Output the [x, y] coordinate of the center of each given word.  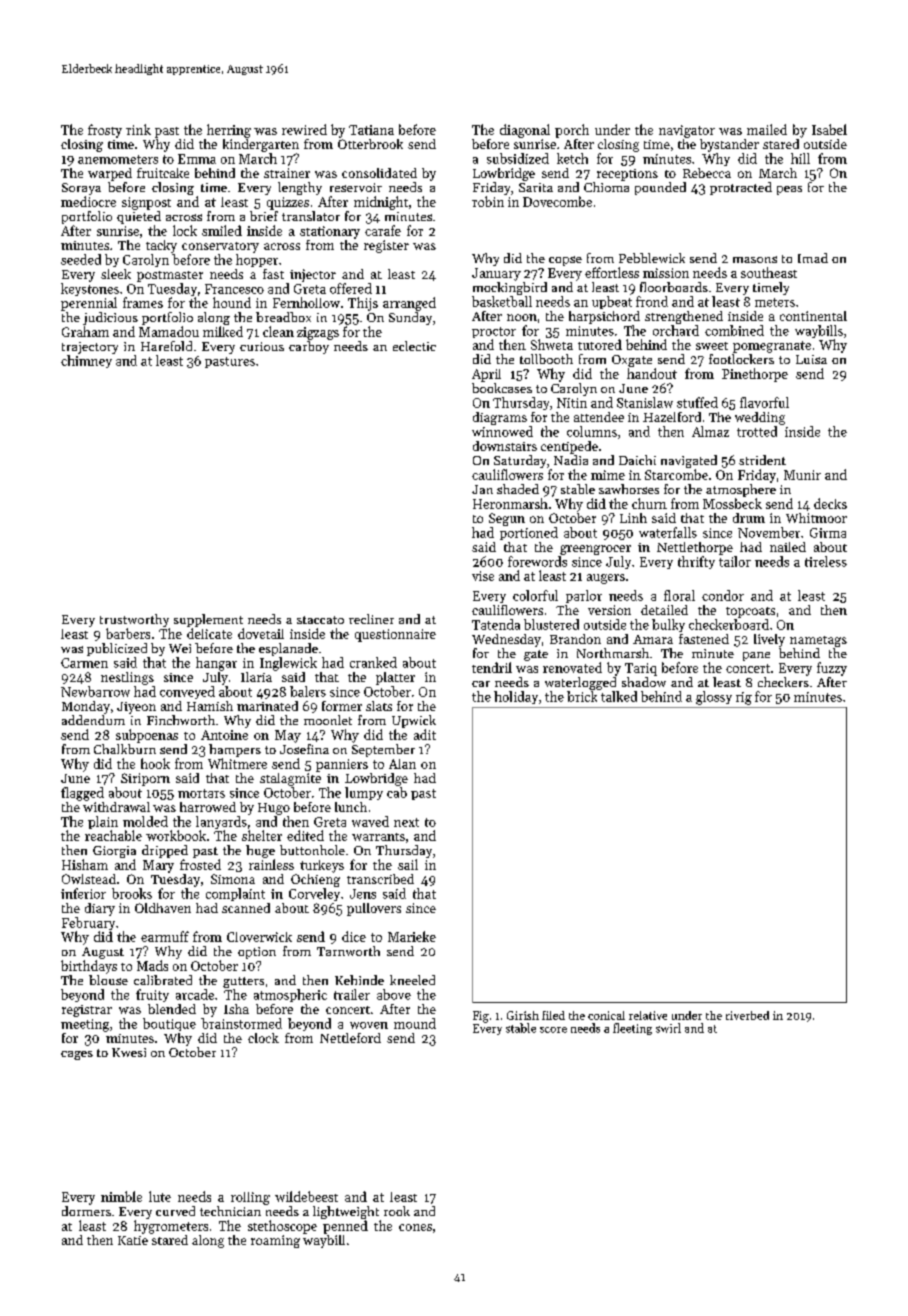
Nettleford [350, 1038]
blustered [551, 624]
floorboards [674, 287]
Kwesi [129, 1052]
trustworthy [134, 620]
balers [308, 691]
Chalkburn [125, 749]
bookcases [502, 388]
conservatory [220, 247]
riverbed [747, 1015]
